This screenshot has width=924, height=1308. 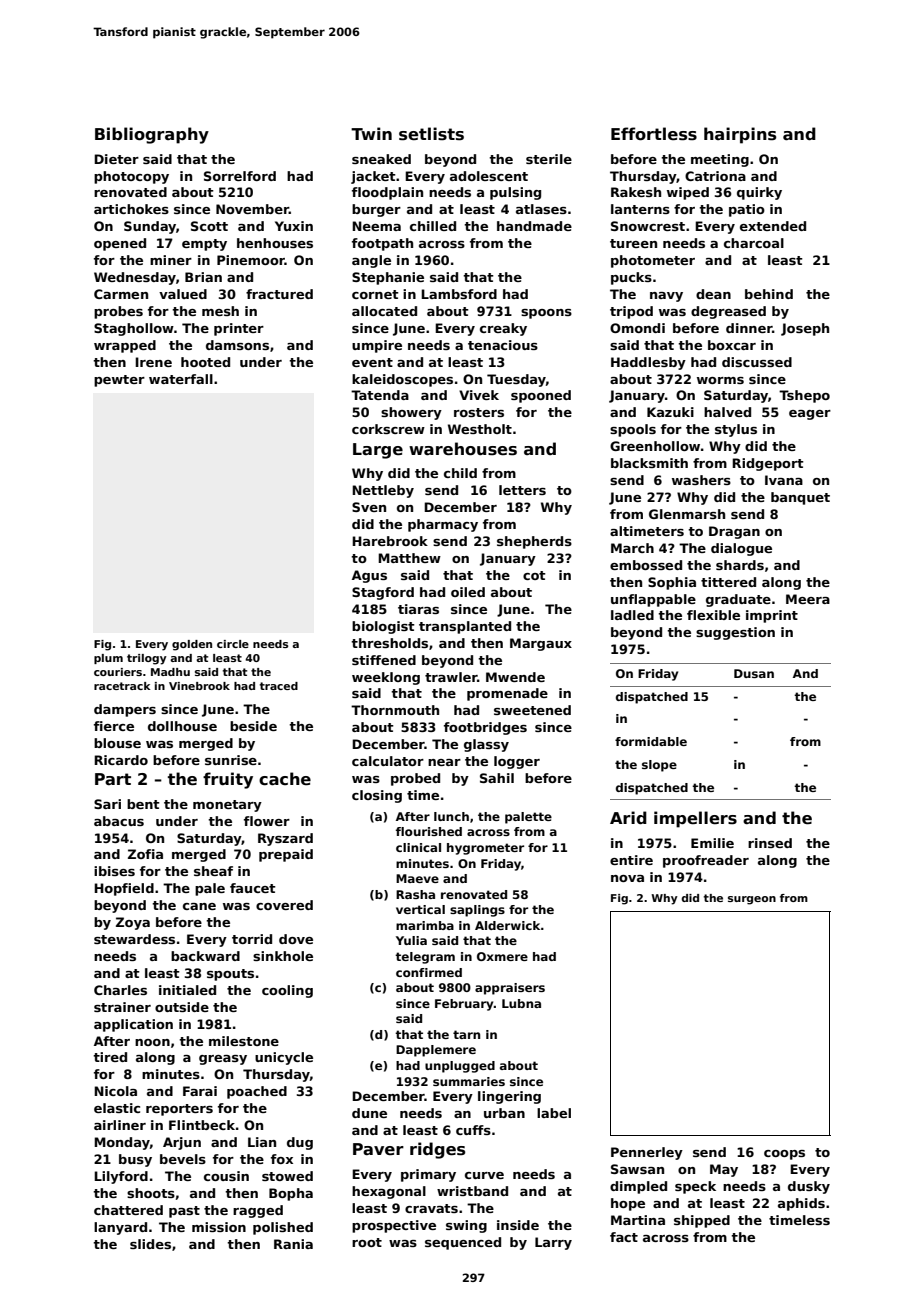 I want to click on slides, so click(x=150, y=1244).
